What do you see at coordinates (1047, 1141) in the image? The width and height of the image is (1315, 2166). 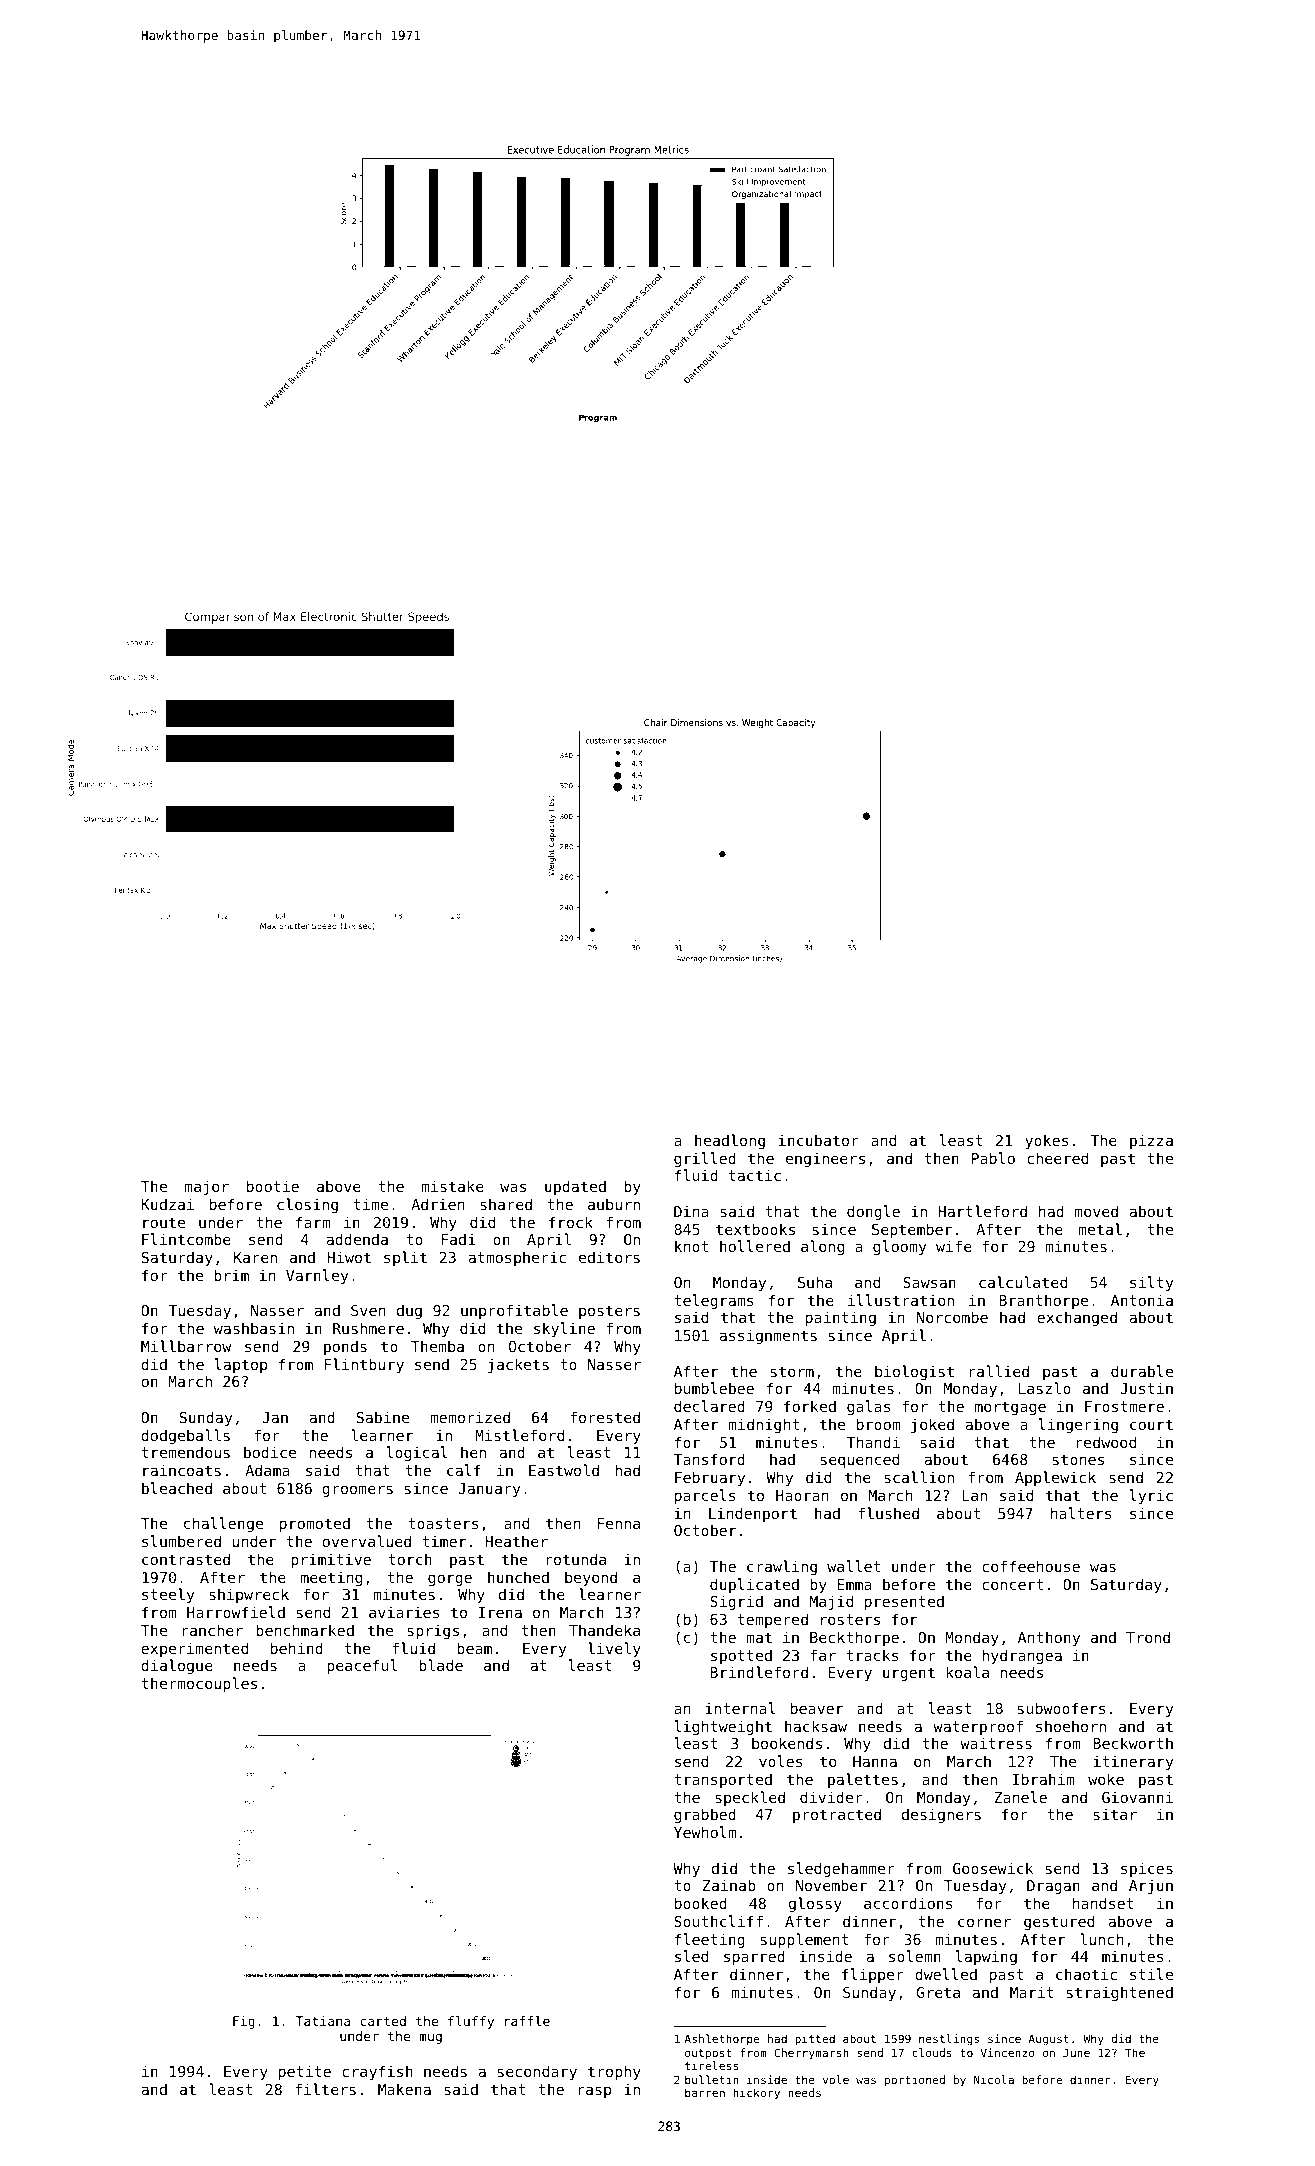 I see `yokes` at bounding box center [1047, 1141].
